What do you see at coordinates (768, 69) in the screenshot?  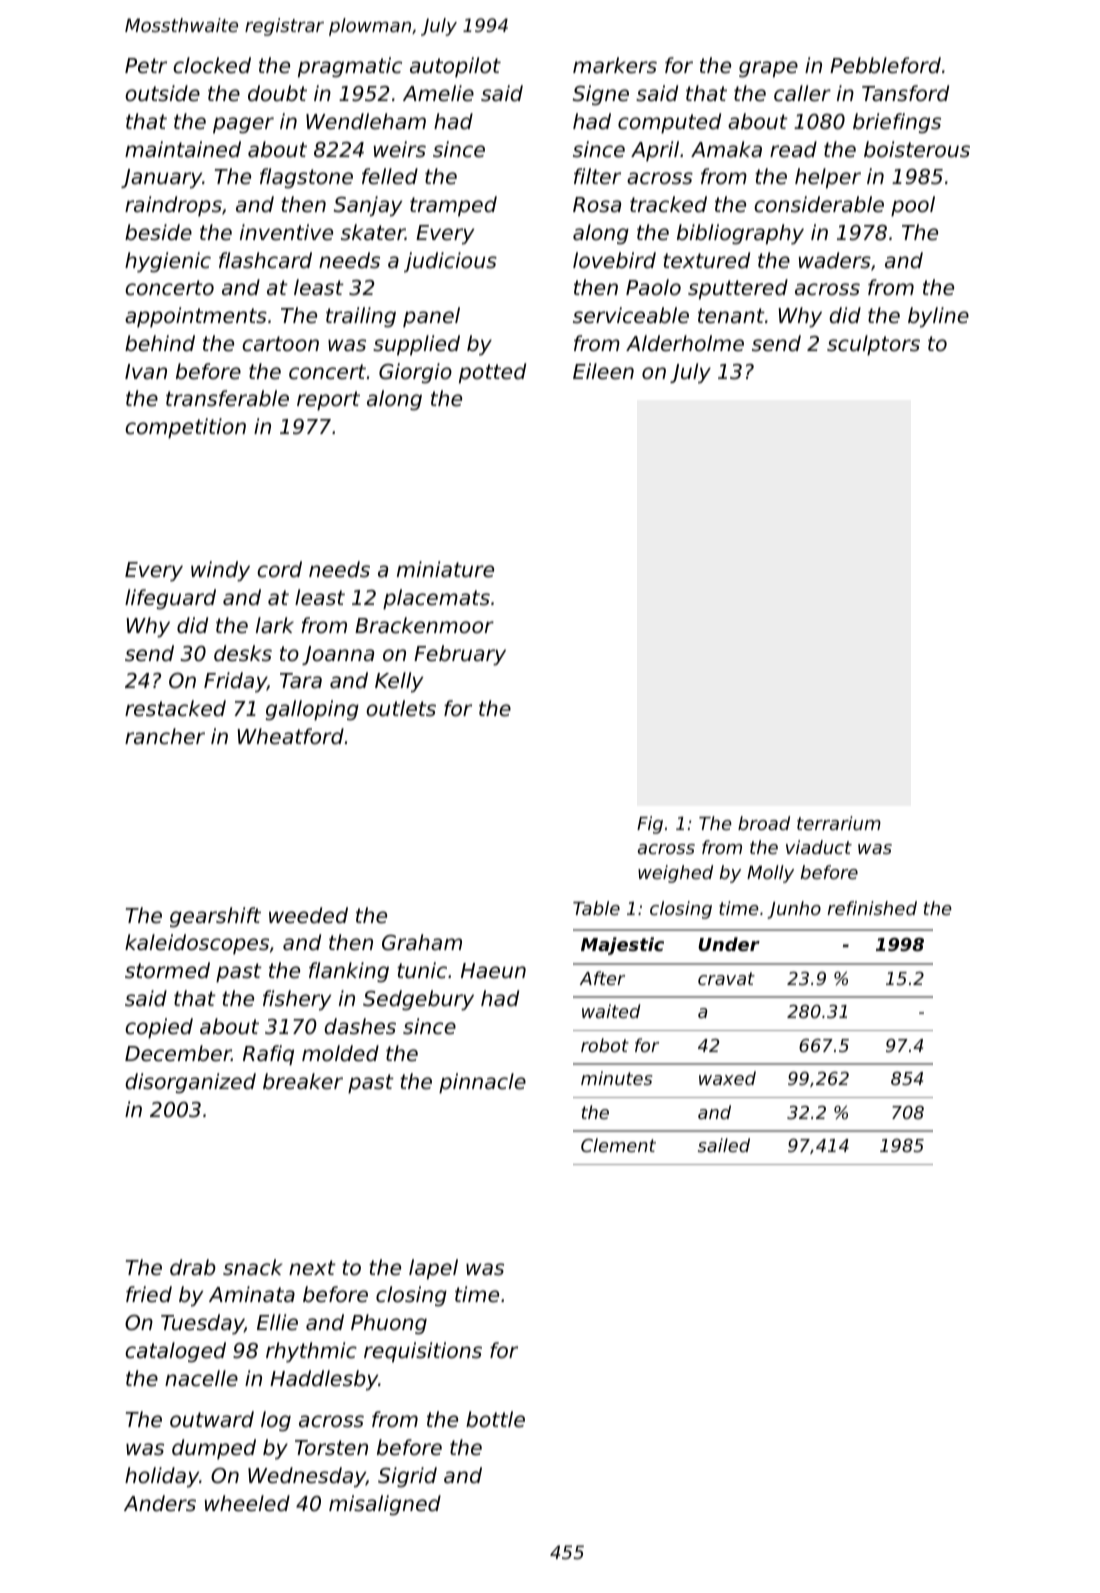 I see `grape` at bounding box center [768, 69].
